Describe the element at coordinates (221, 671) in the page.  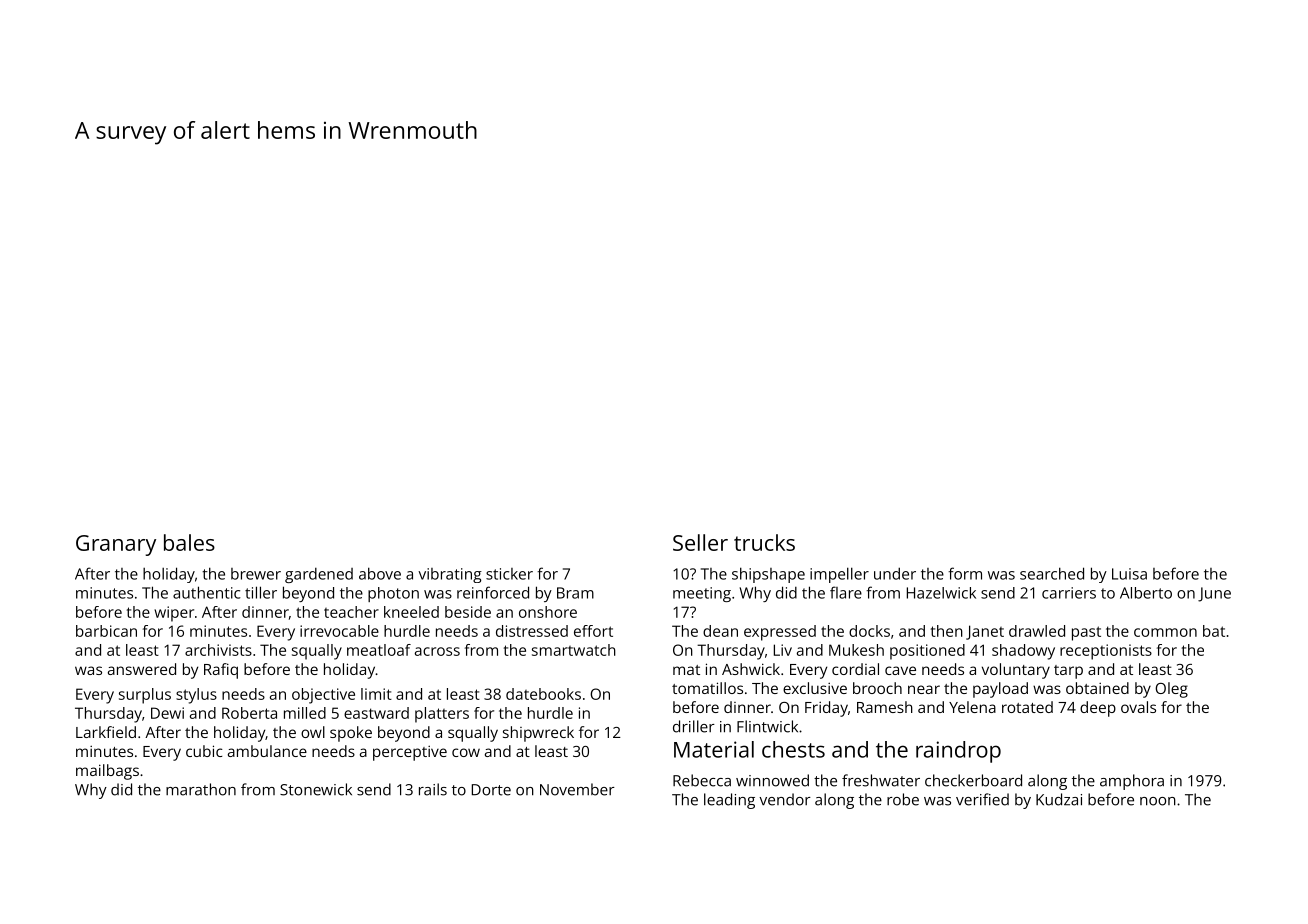
I see `Rafiq` at that location.
